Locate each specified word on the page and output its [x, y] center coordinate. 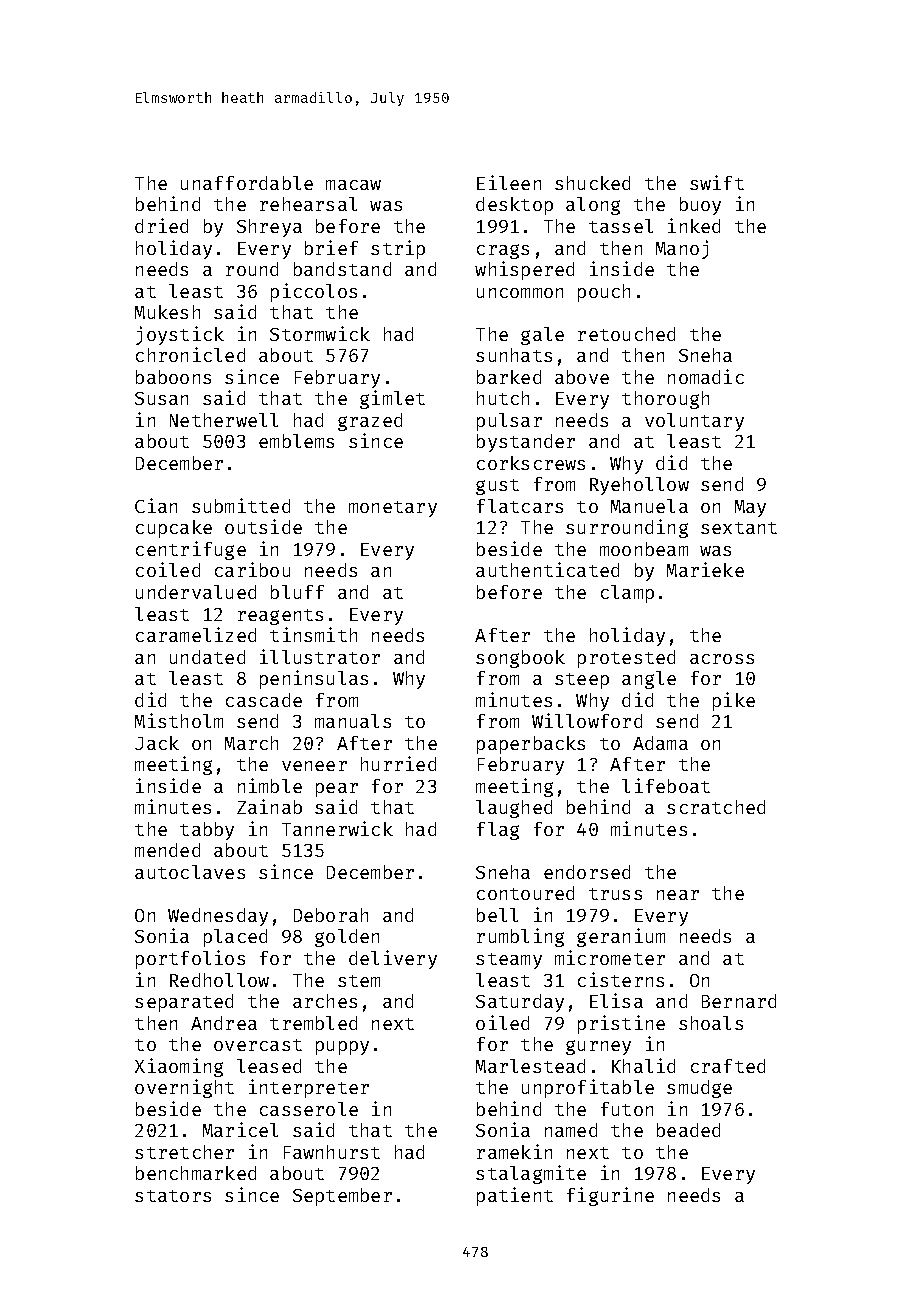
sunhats [514, 355]
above [582, 377]
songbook [520, 659]
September [342, 1197]
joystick [180, 335]
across [722, 659]
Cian [156, 505]
